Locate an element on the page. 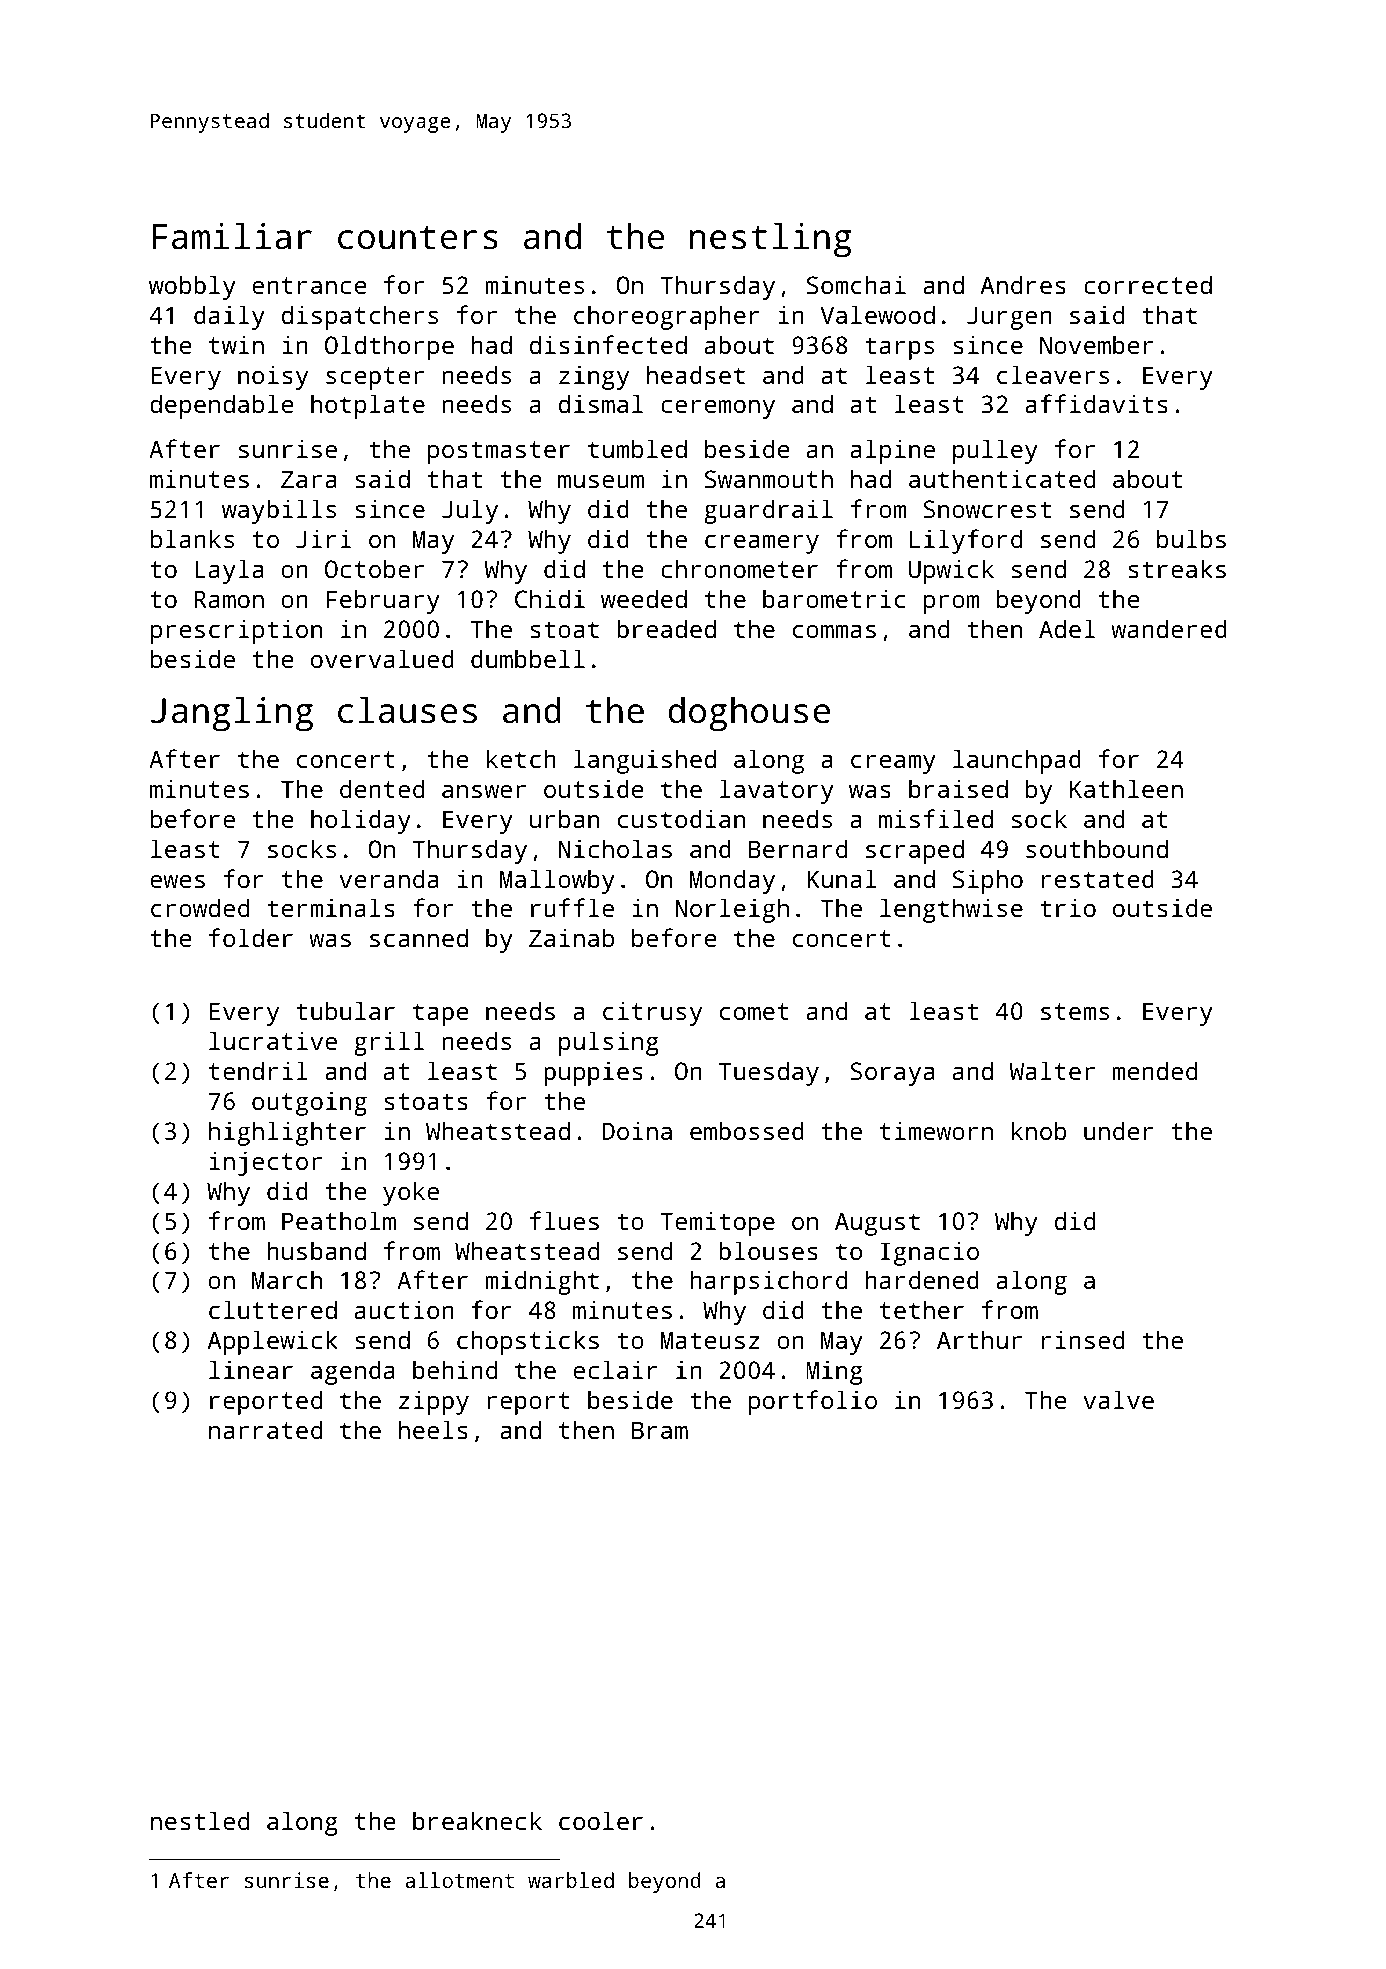 Image resolution: width=1386 pixels, height=1969 pixels. warbled is located at coordinates (571, 1880).
